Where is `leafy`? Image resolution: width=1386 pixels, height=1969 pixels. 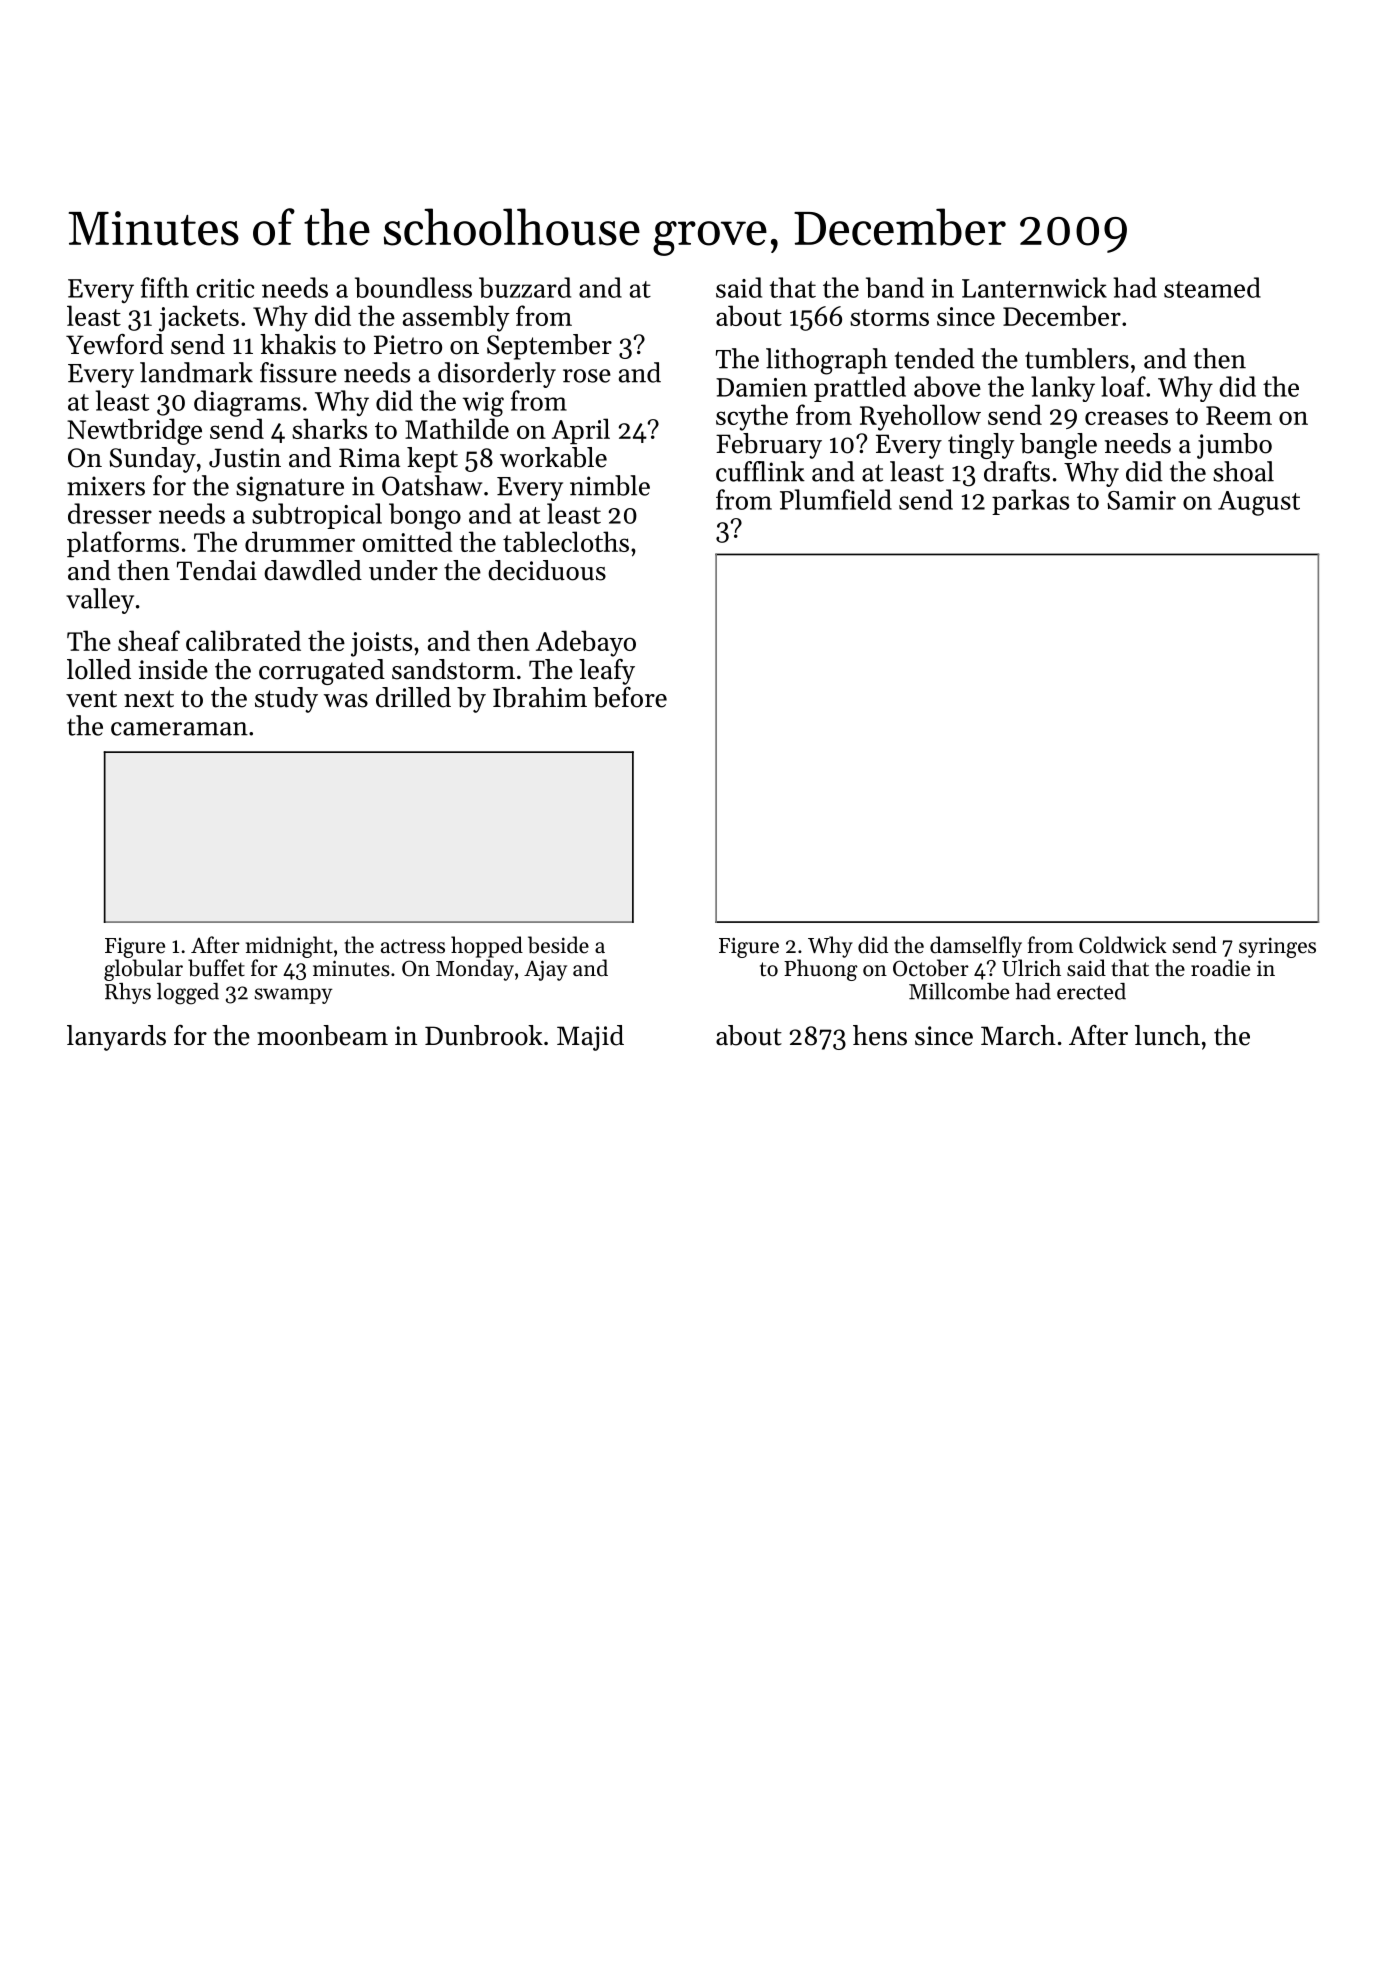 leafy is located at coordinates (607, 672).
